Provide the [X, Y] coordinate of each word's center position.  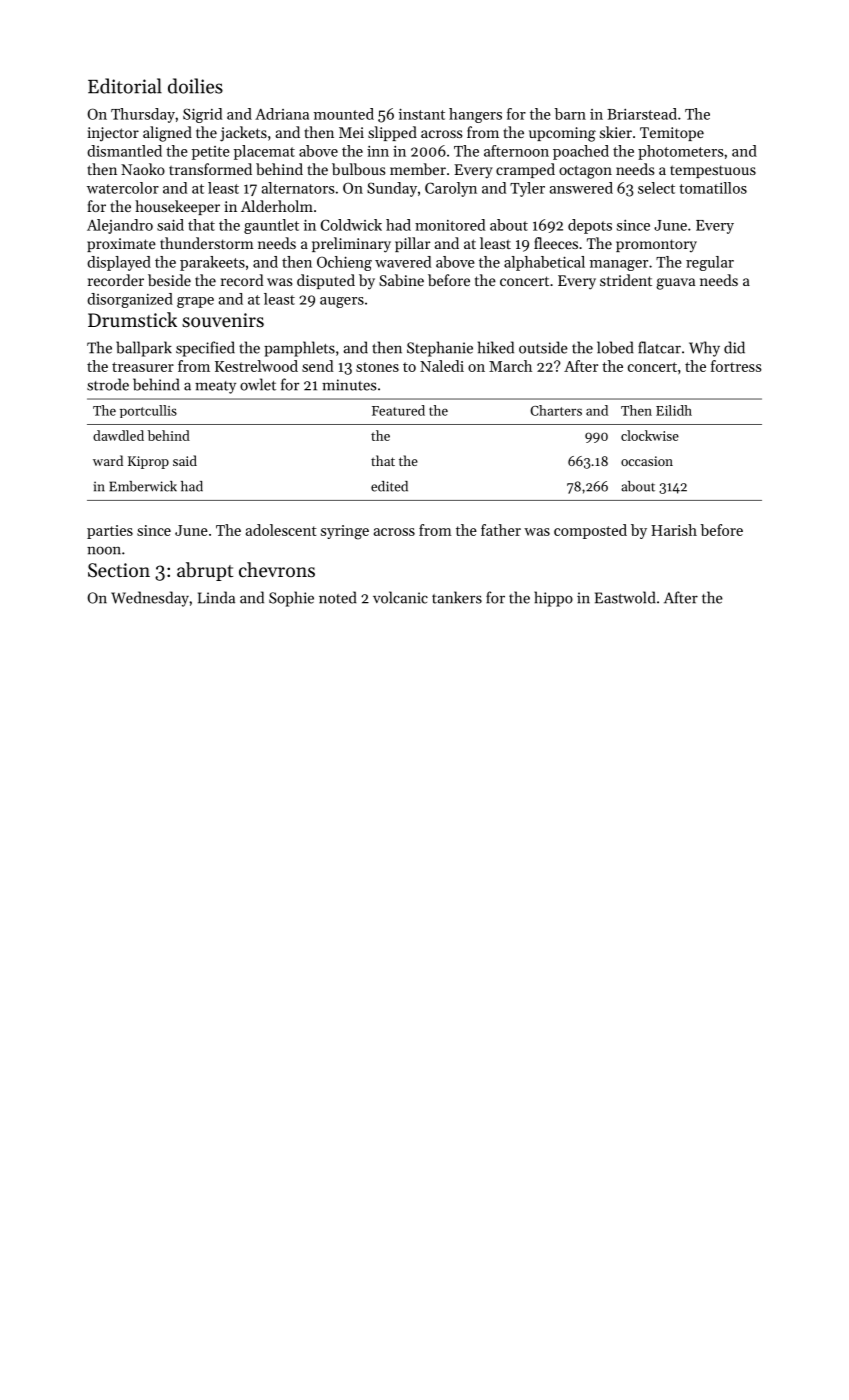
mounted [344, 114]
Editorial [125, 86]
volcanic [400, 597]
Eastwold [625, 597]
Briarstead [642, 114]
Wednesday [150, 599]
